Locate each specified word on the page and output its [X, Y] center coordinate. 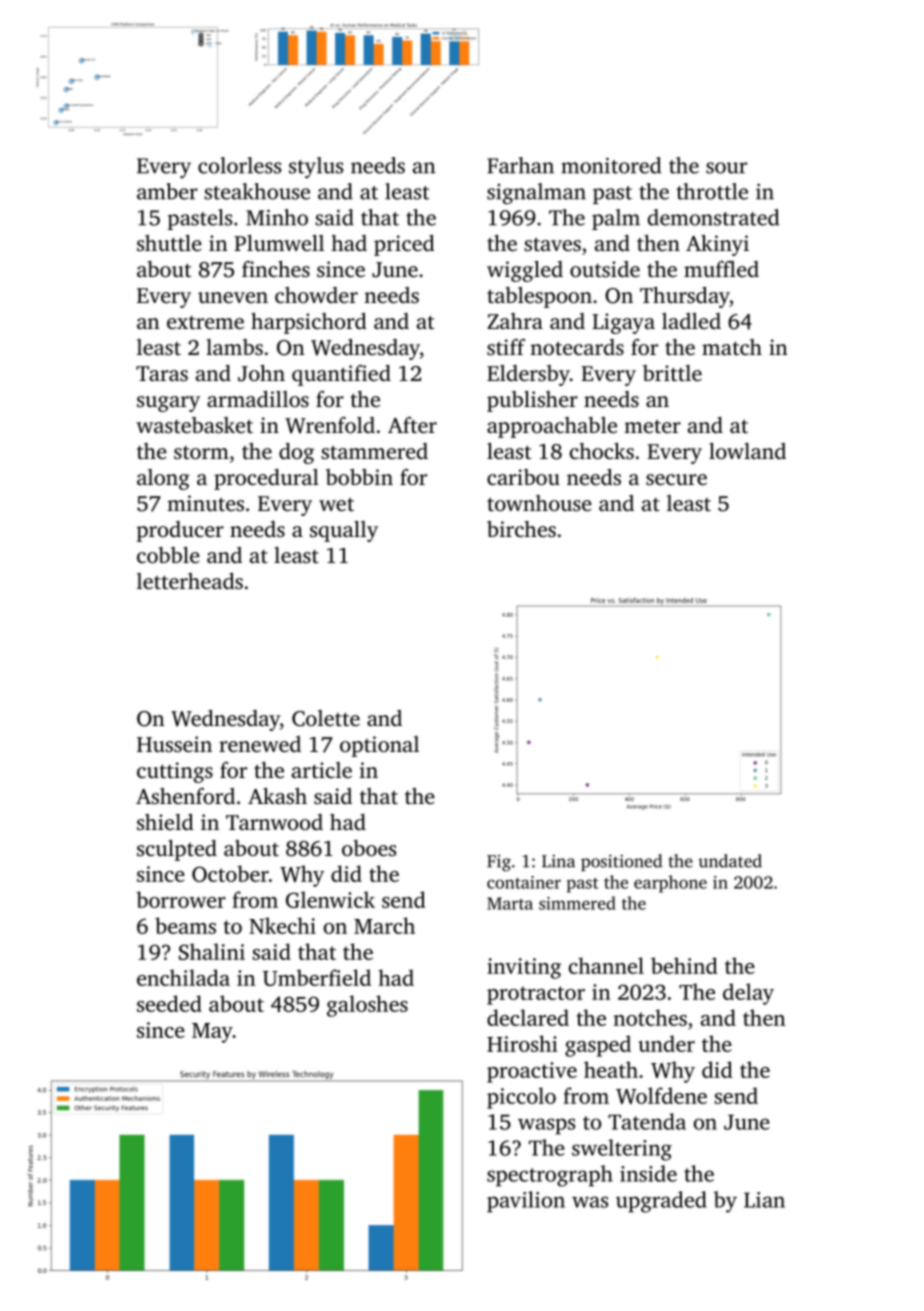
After [412, 425]
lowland [747, 451]
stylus [316, 168]
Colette [326, 718]
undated [730, 861]
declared [528, 1017]
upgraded [661, 1202]
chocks [602, 451]
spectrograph [550, 1176]
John [261, 373]
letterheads [190, 581]
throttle [712, 191]
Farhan [520, 165]
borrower [181, 899]
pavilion [526, 1202]
